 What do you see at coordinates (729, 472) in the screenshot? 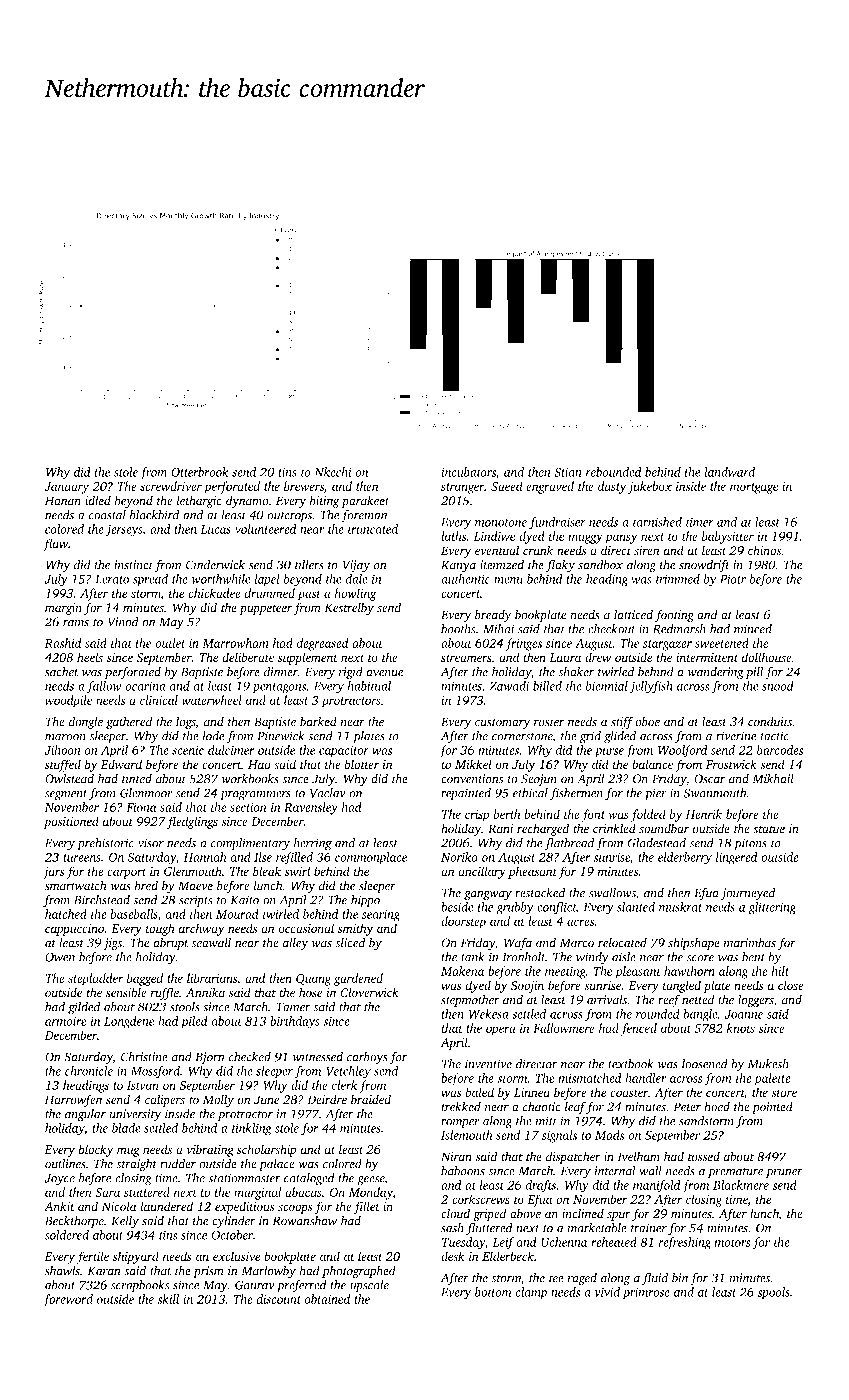
I see `landward` at bounding box center [729, 472].
